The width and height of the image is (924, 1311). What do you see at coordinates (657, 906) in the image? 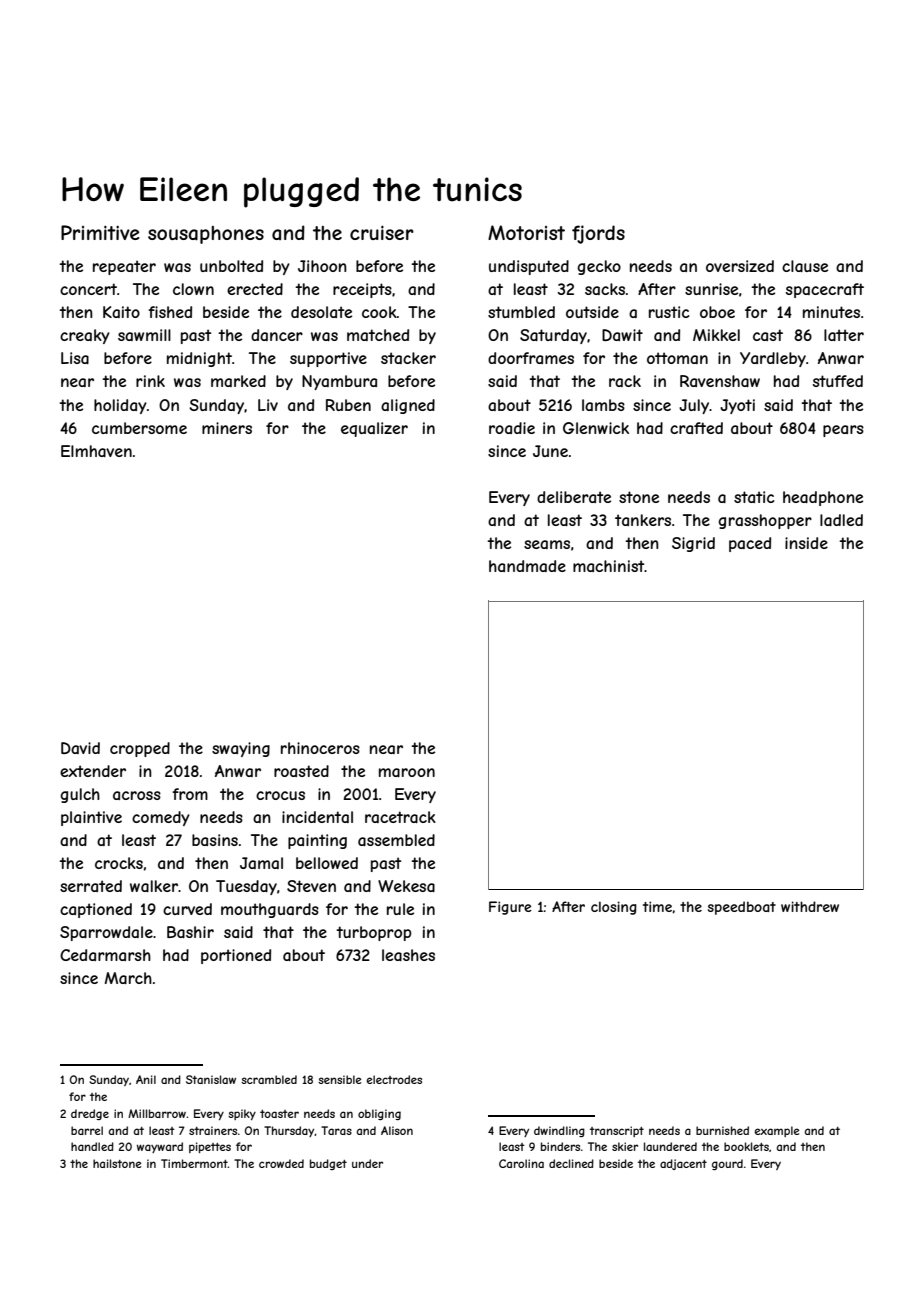
I see `time` at bounding box center [657, 906].
